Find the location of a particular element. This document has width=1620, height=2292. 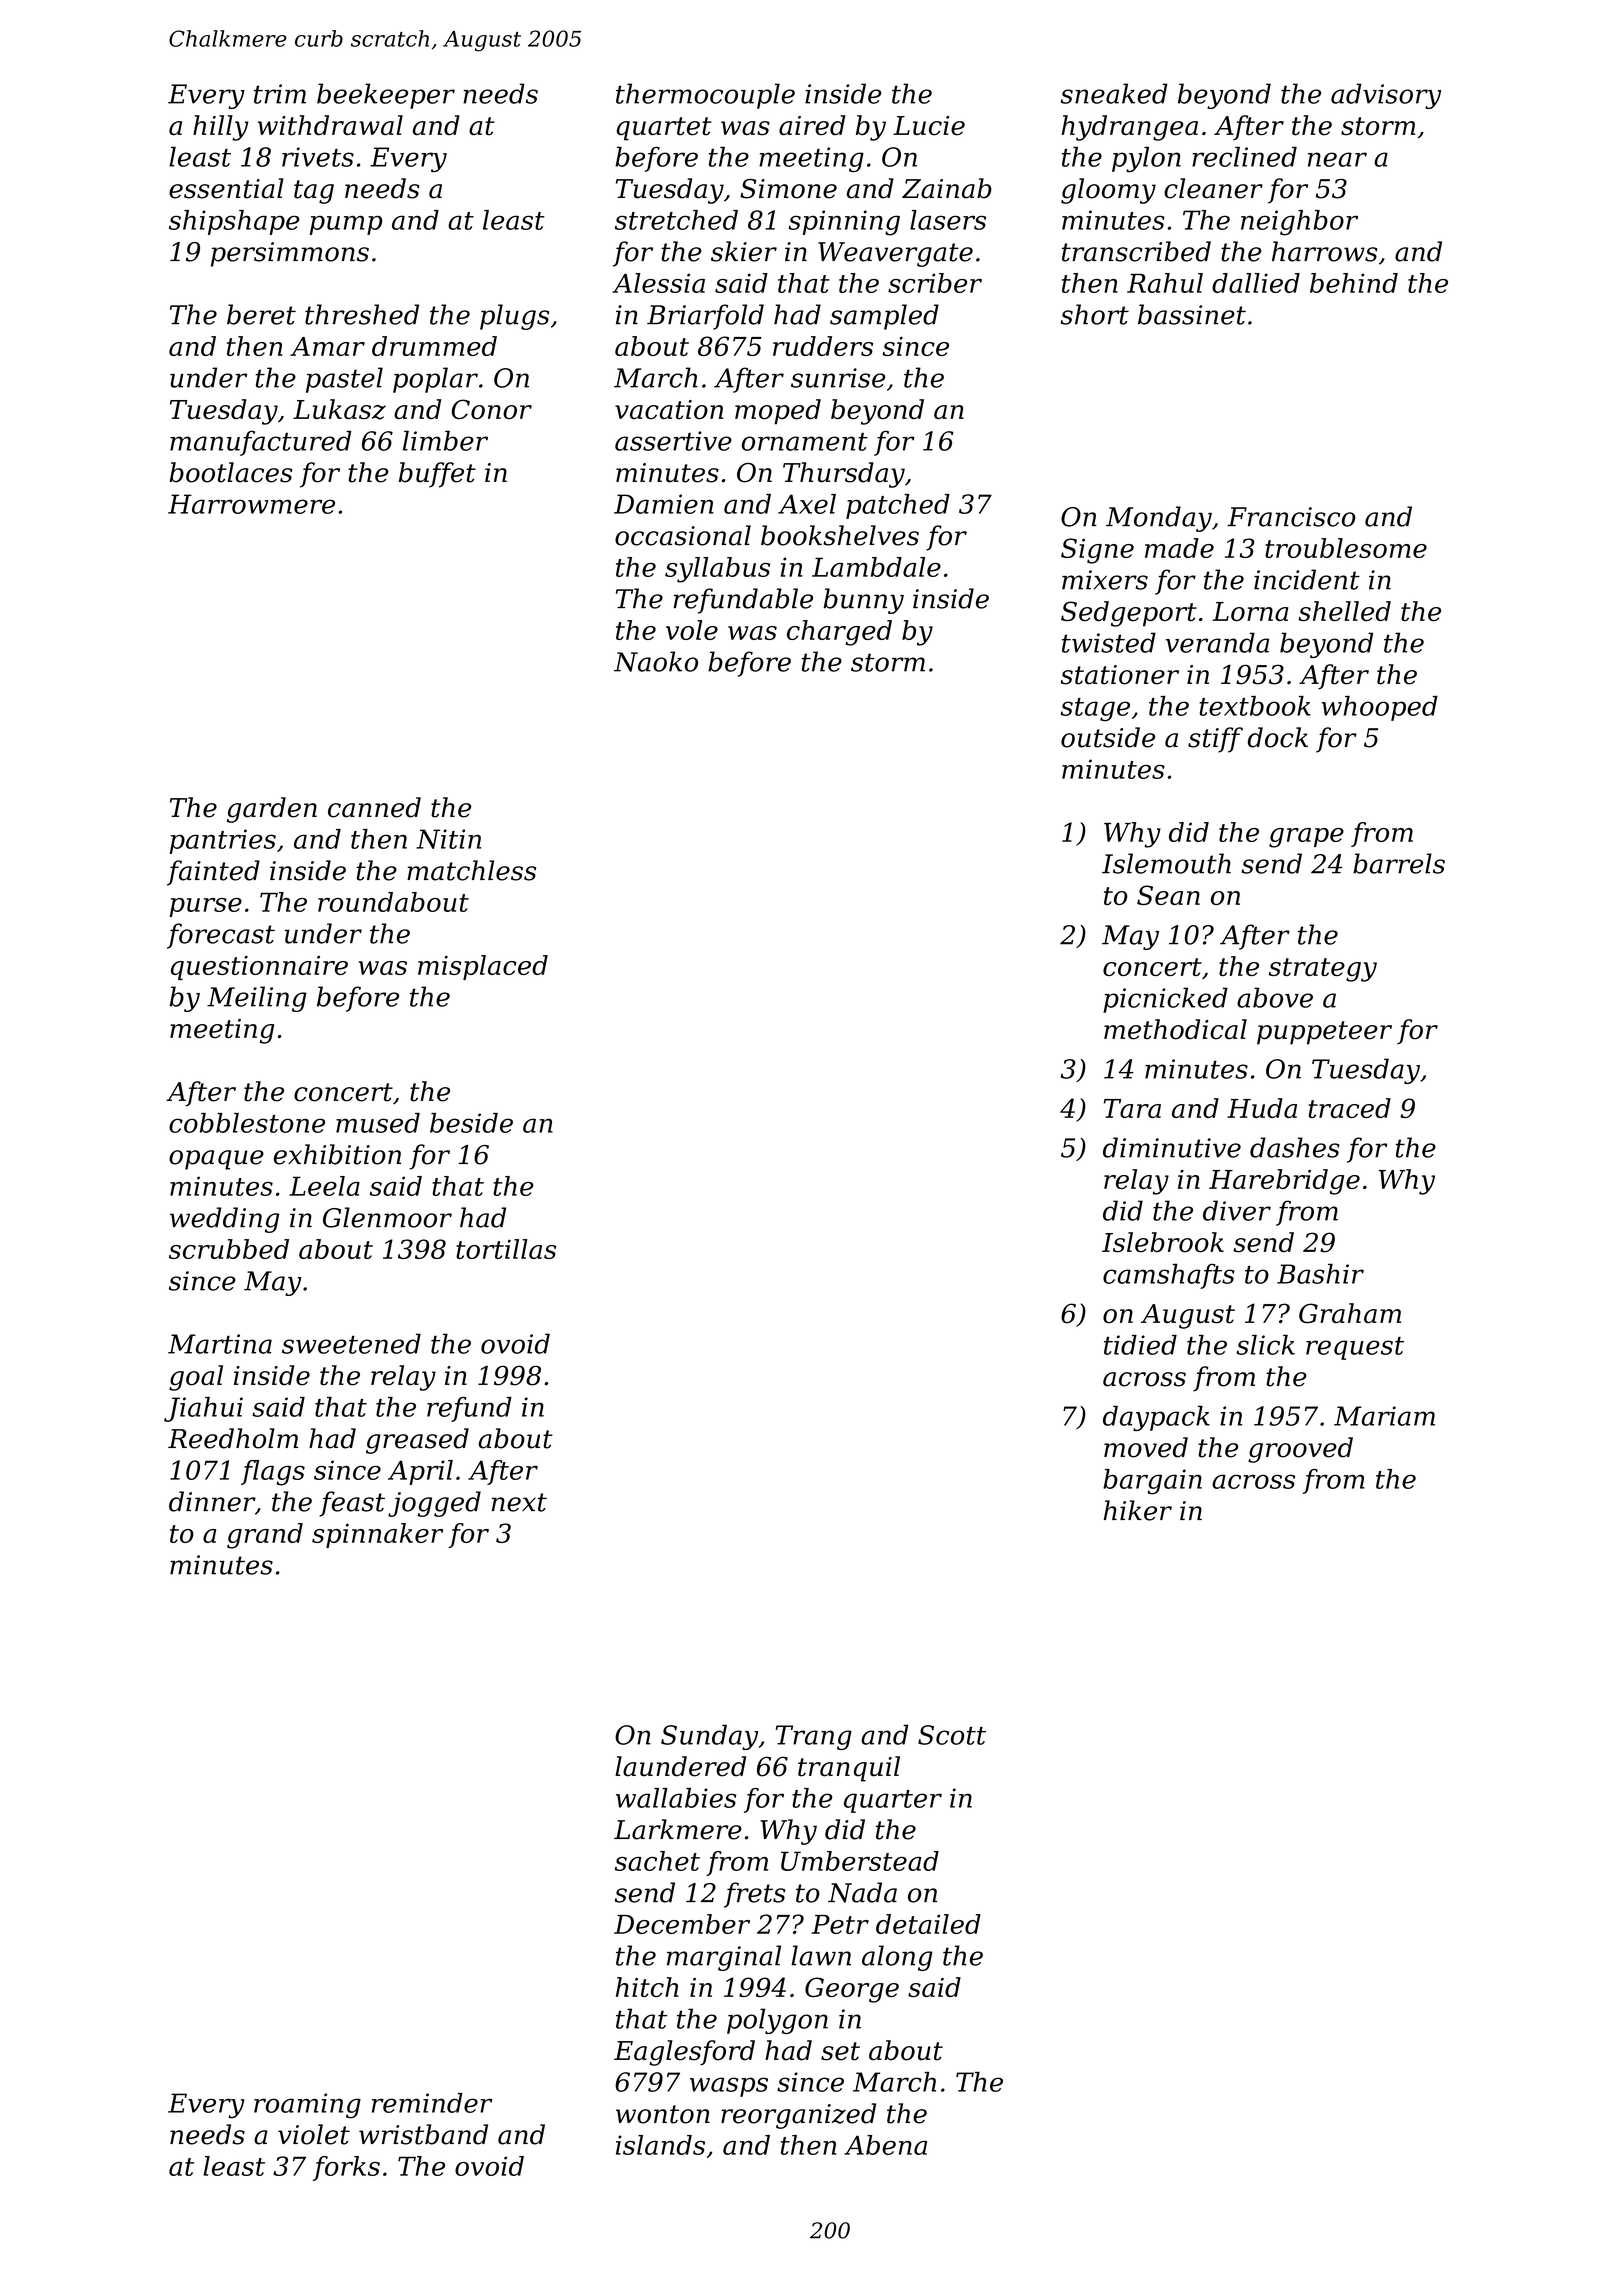

buffet is located at coordinates (437, 475).
